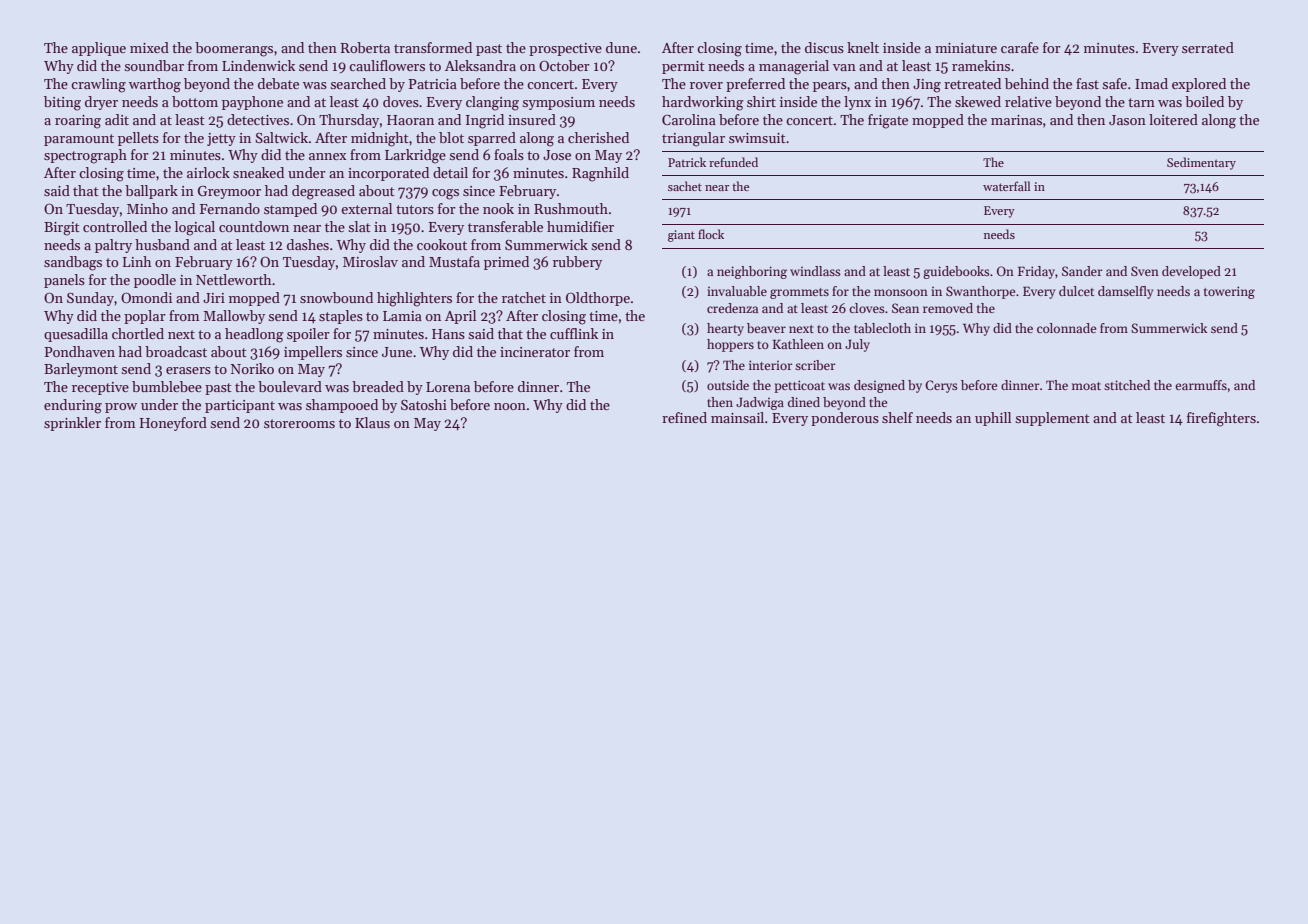  Describe the element at coordinates (99, 49) in the page. I see `applique` at that location.
